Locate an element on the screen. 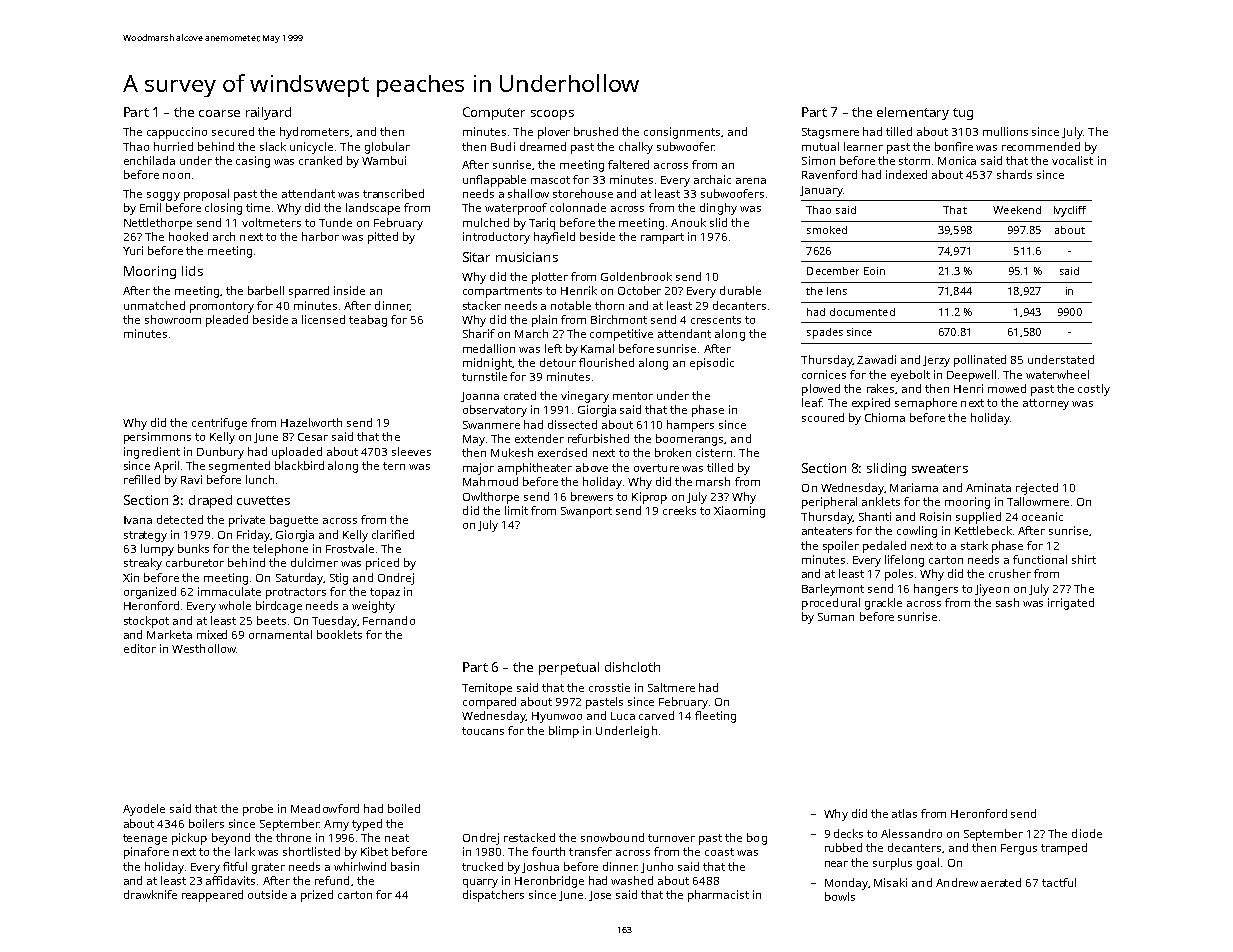  elementary is located at coordinates (913, 113).
